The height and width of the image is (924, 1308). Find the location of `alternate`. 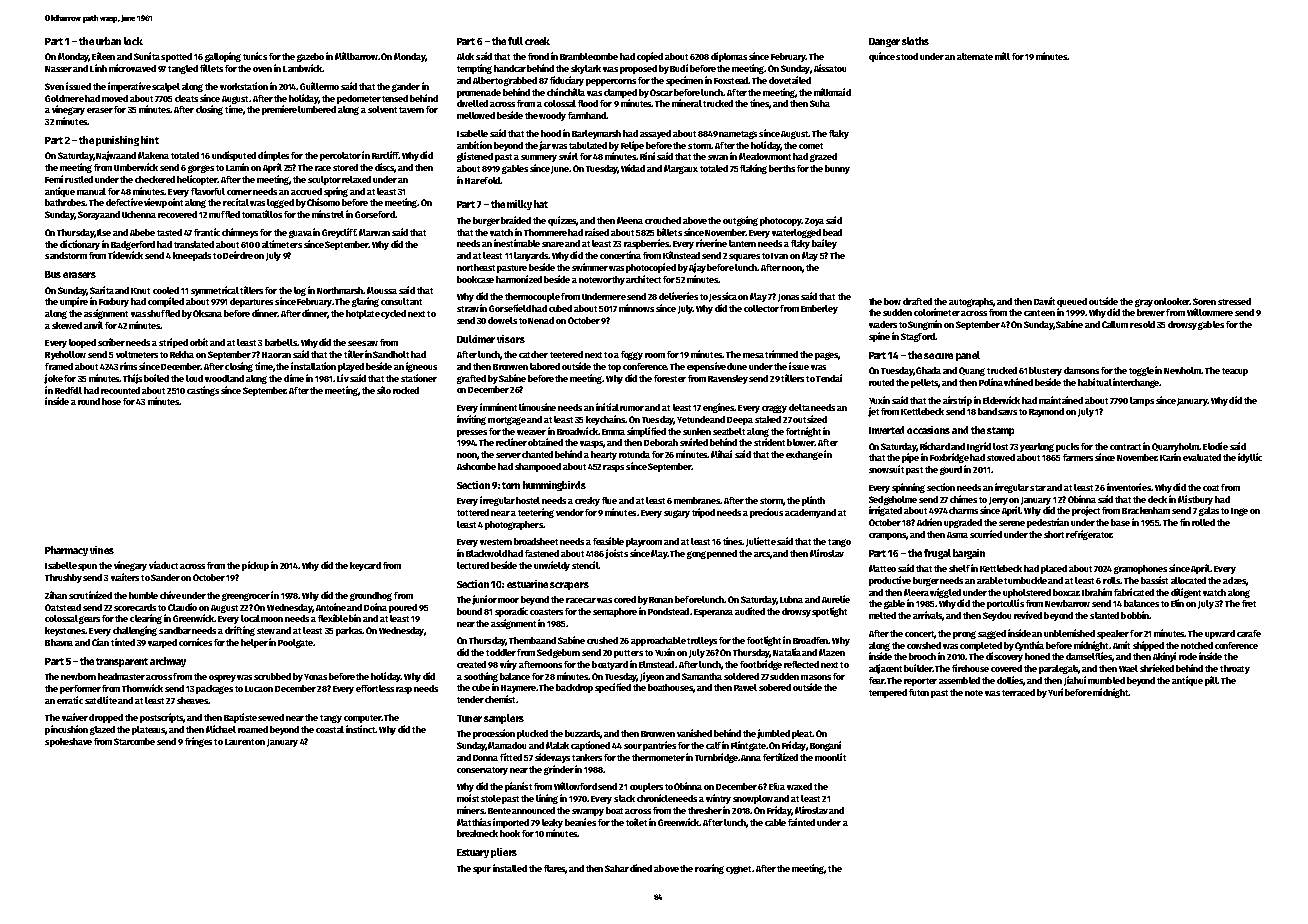

alternate is located at coordinates (975, 56).
